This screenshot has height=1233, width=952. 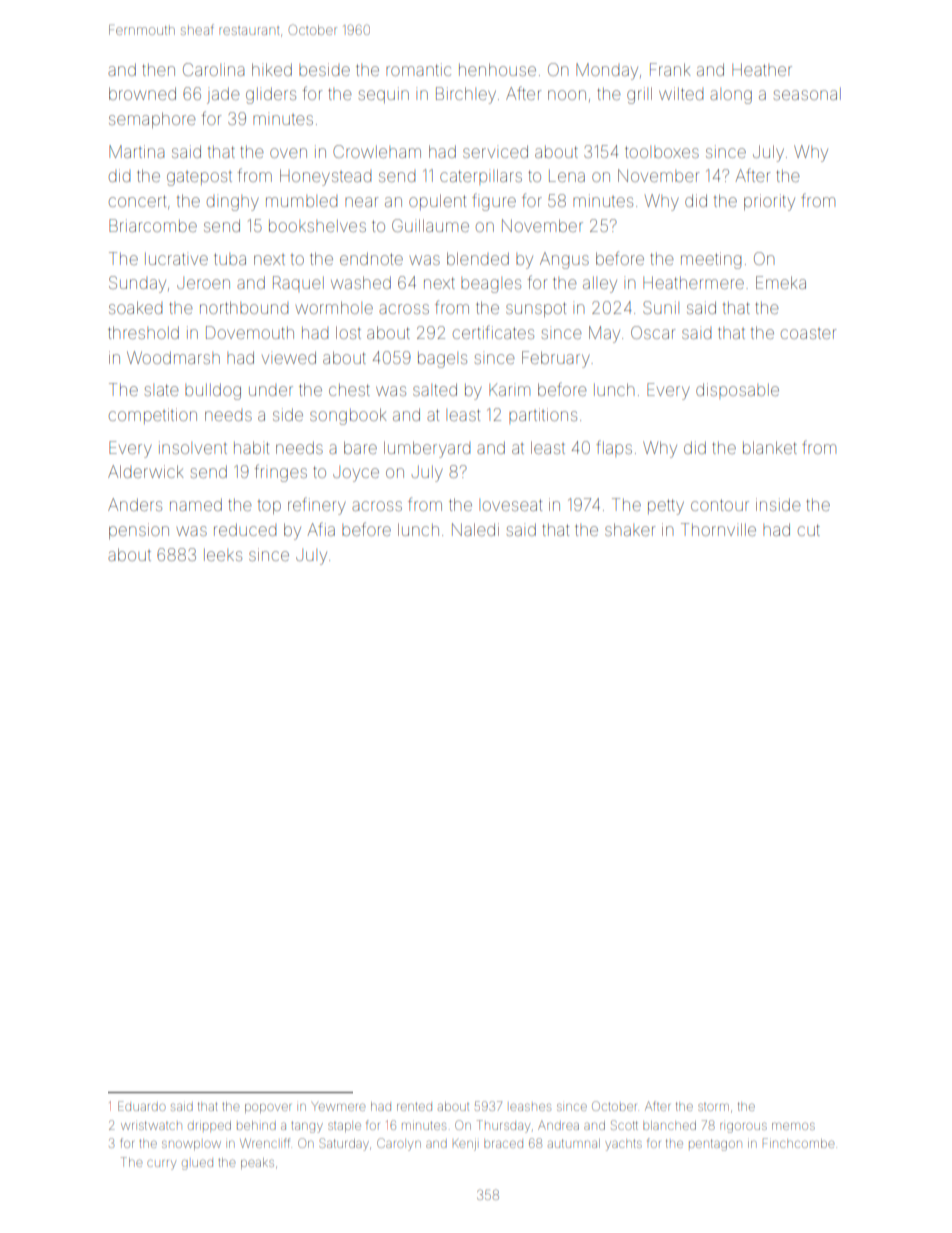 What do you see at coordinates (158, 70) in the screenshot?
I see `then` at bounding box center [158, 70].
